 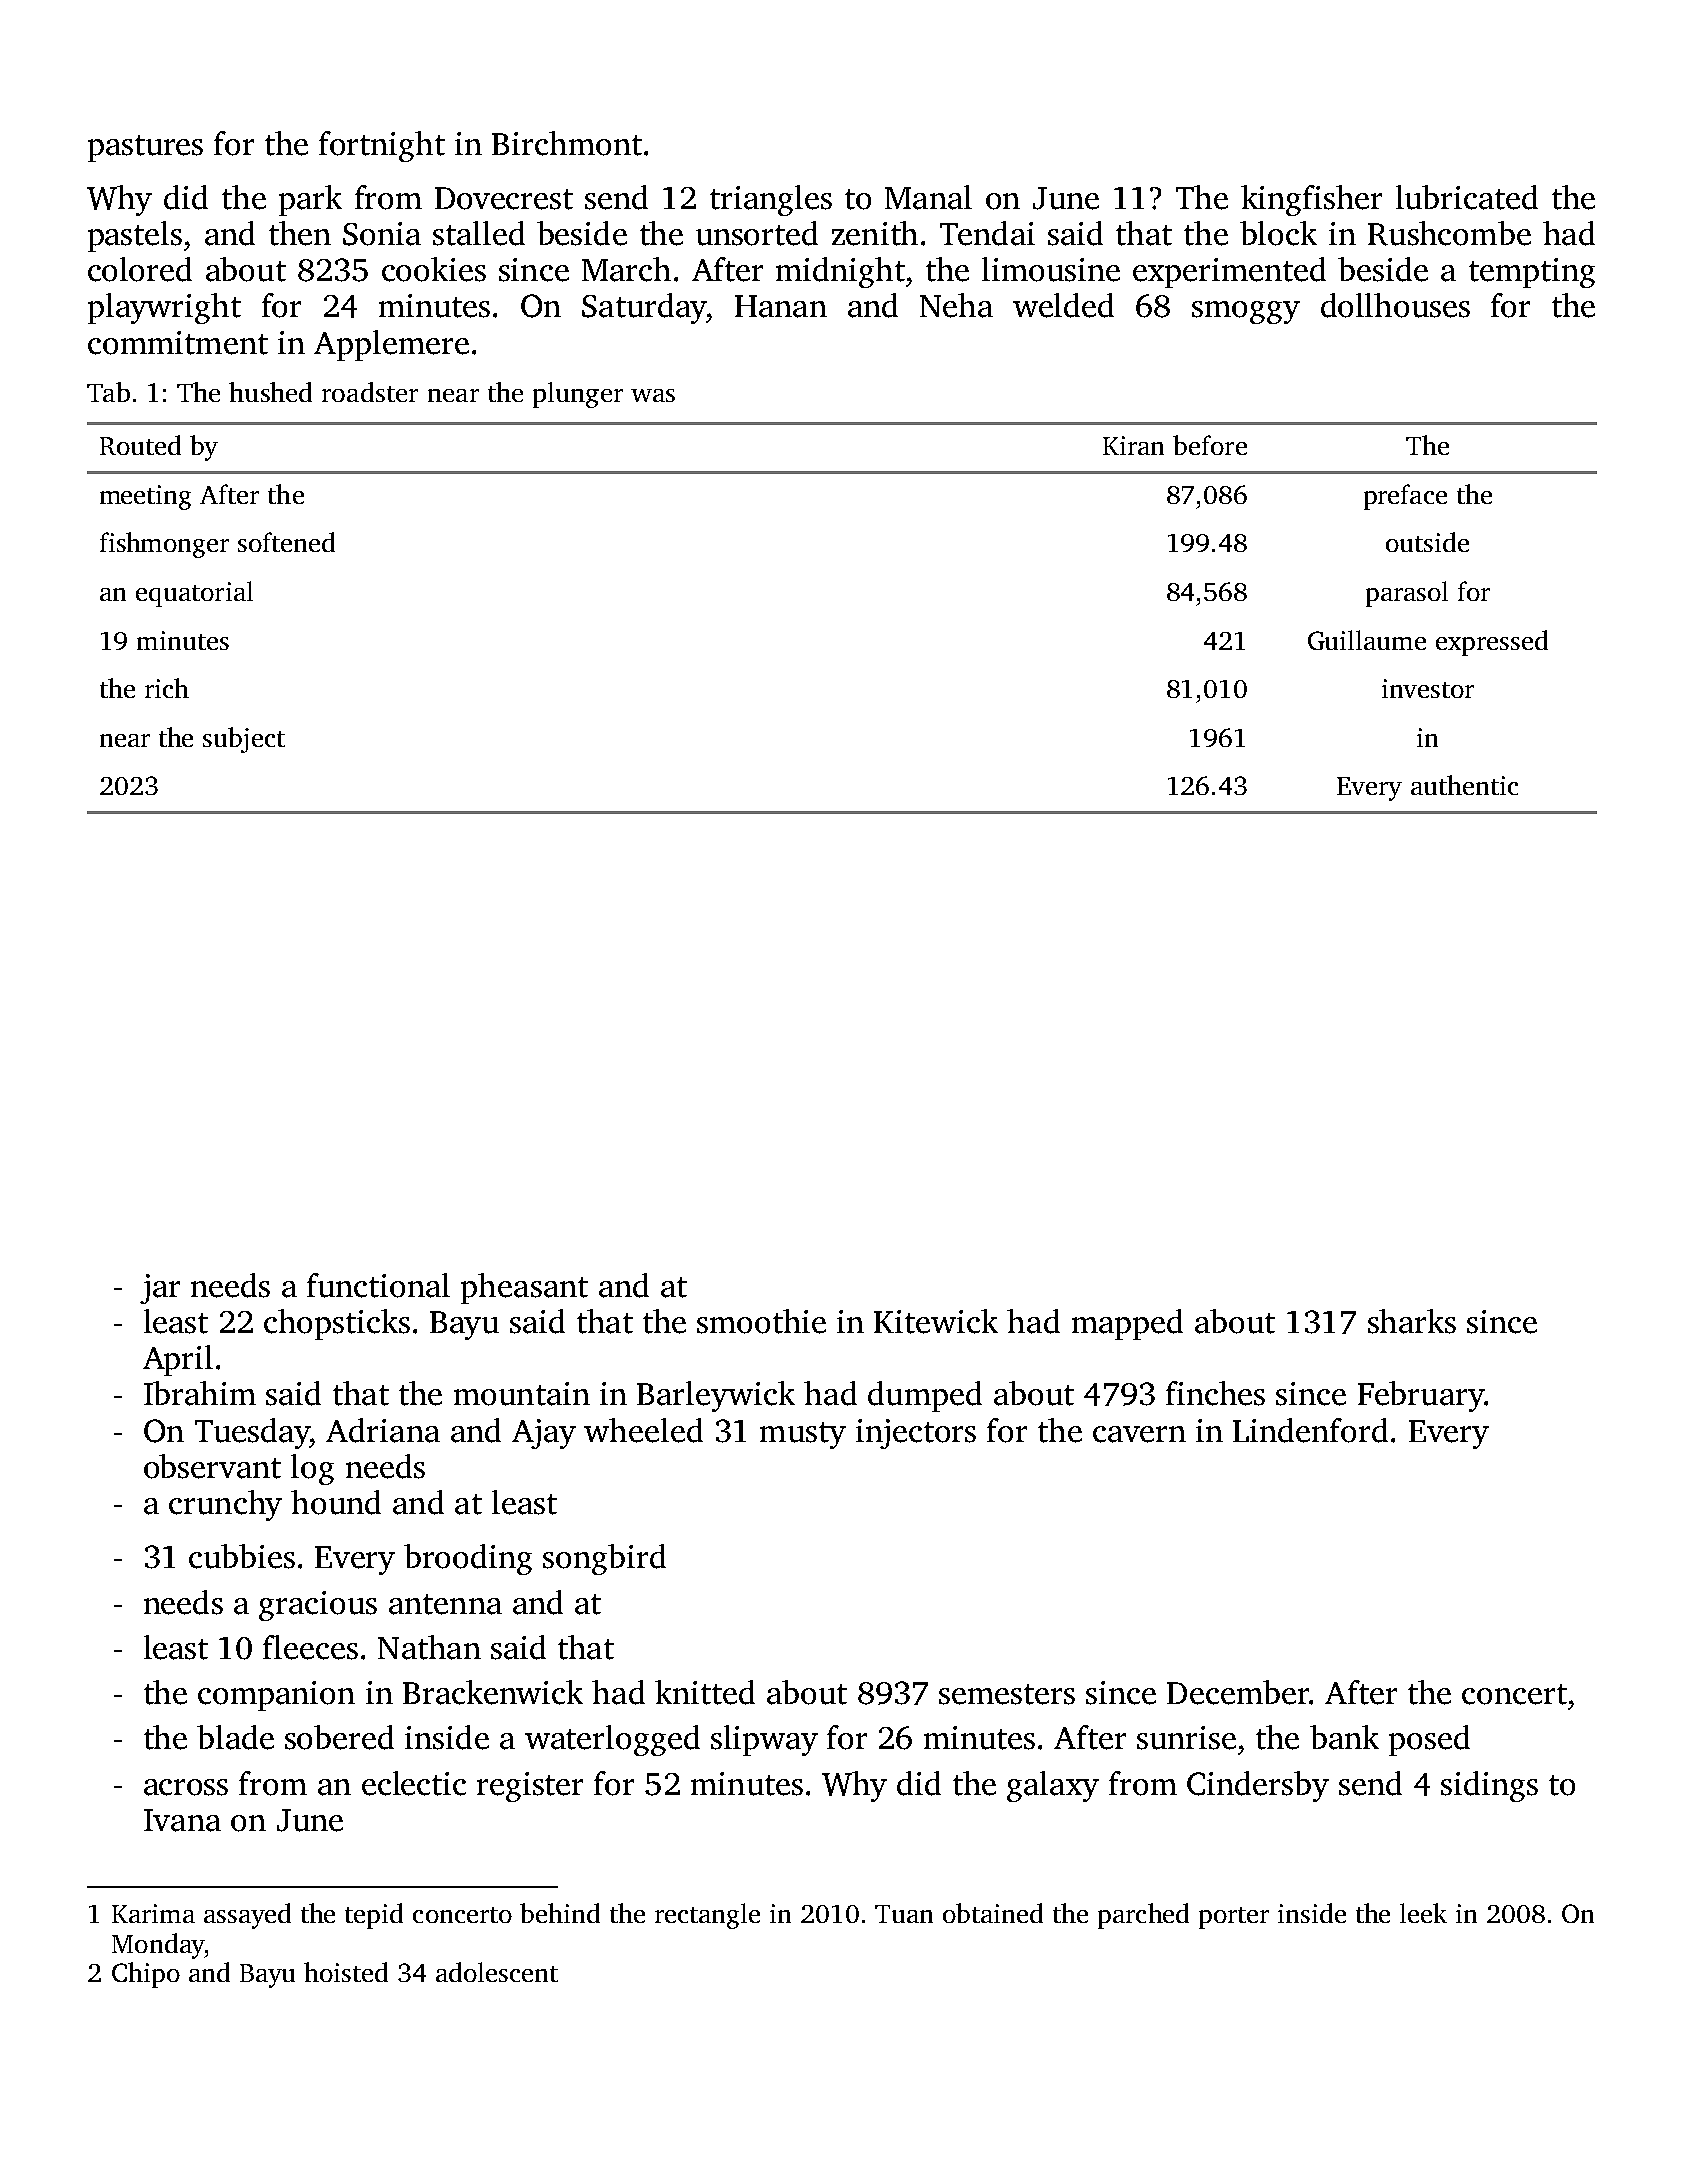 I want to click on Kitewick, so click(x=936, y=1321).
